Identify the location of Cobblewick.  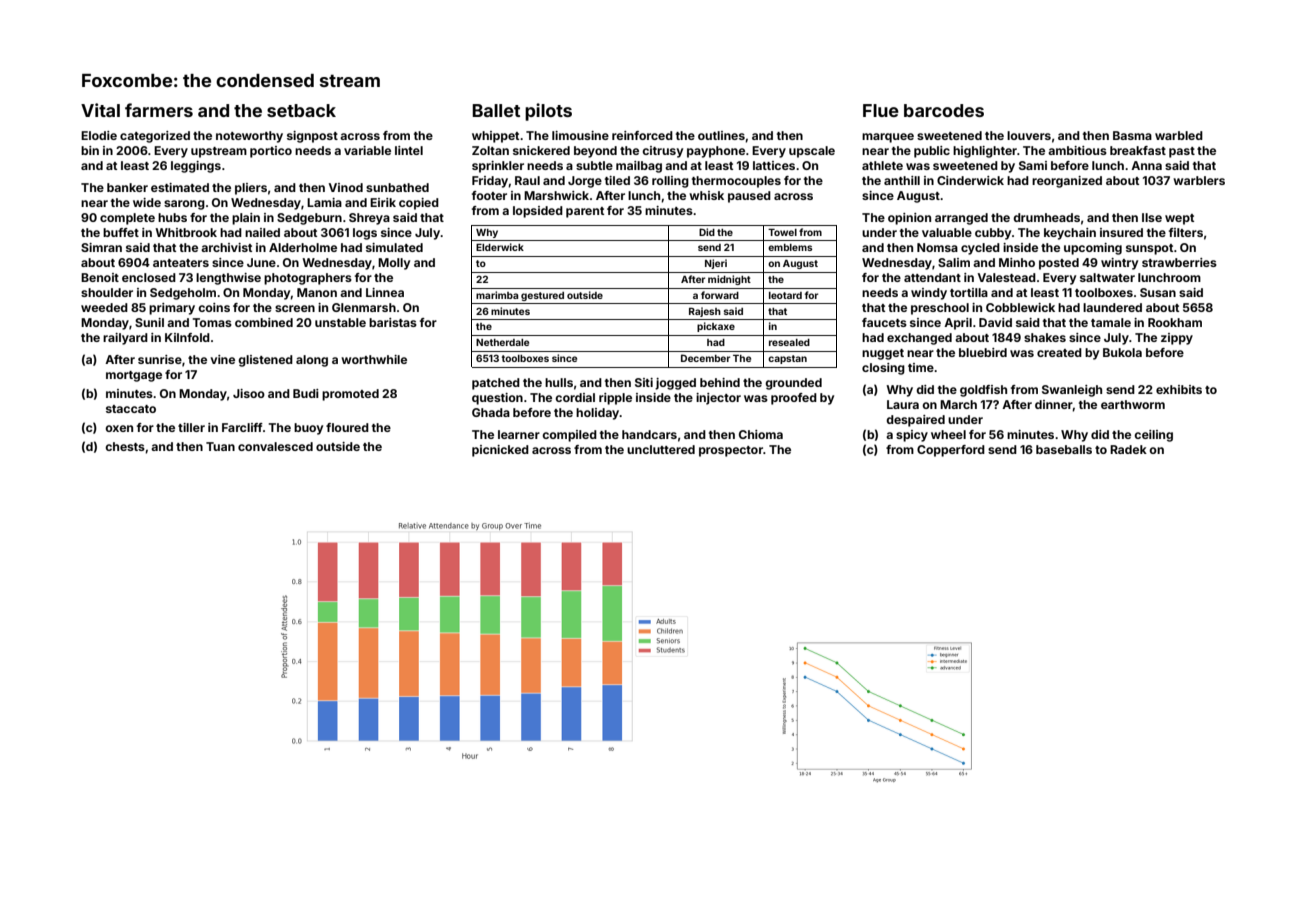
(1020, 307).
